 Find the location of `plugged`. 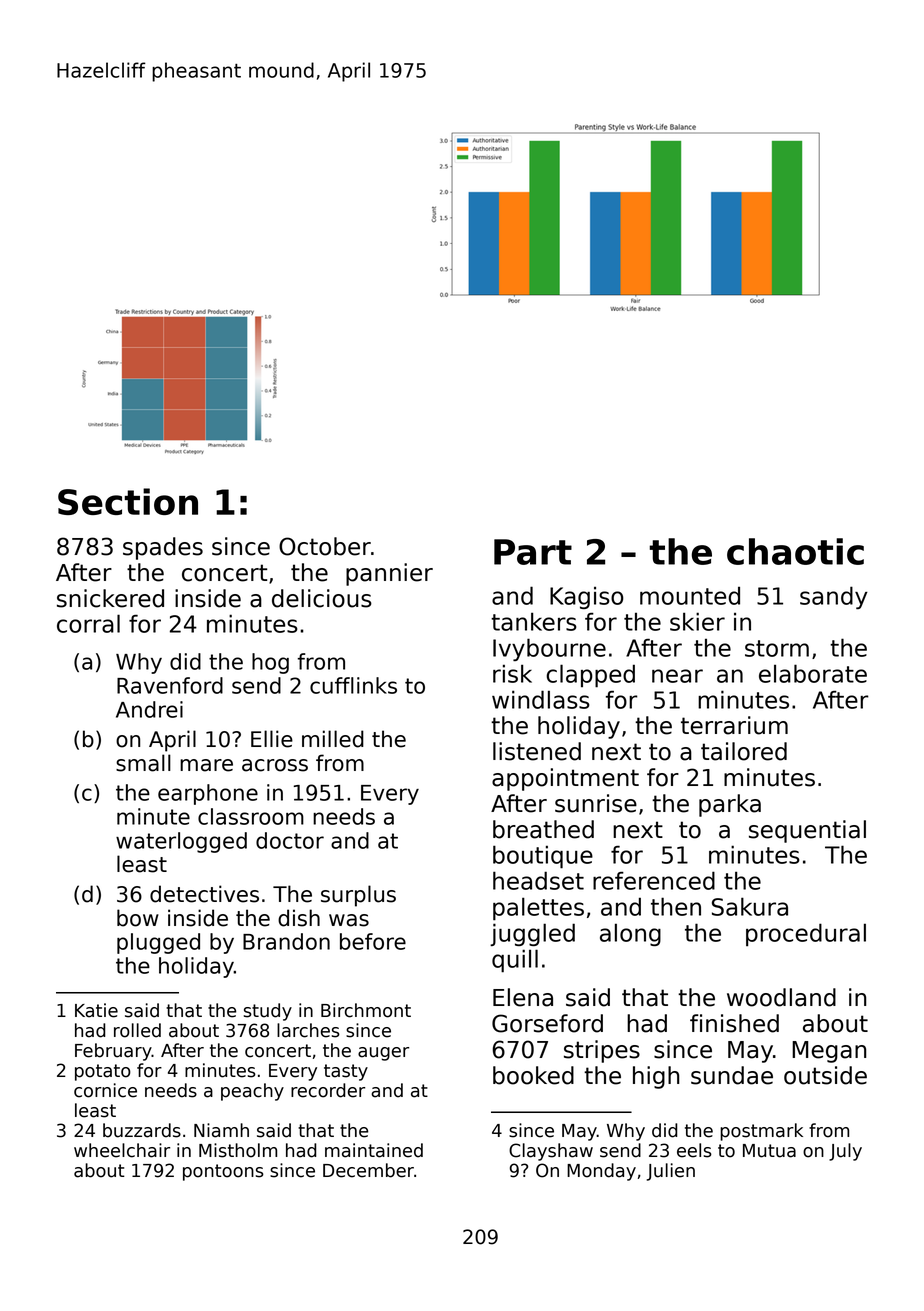

plugged is located at coordinates (158, 943).
